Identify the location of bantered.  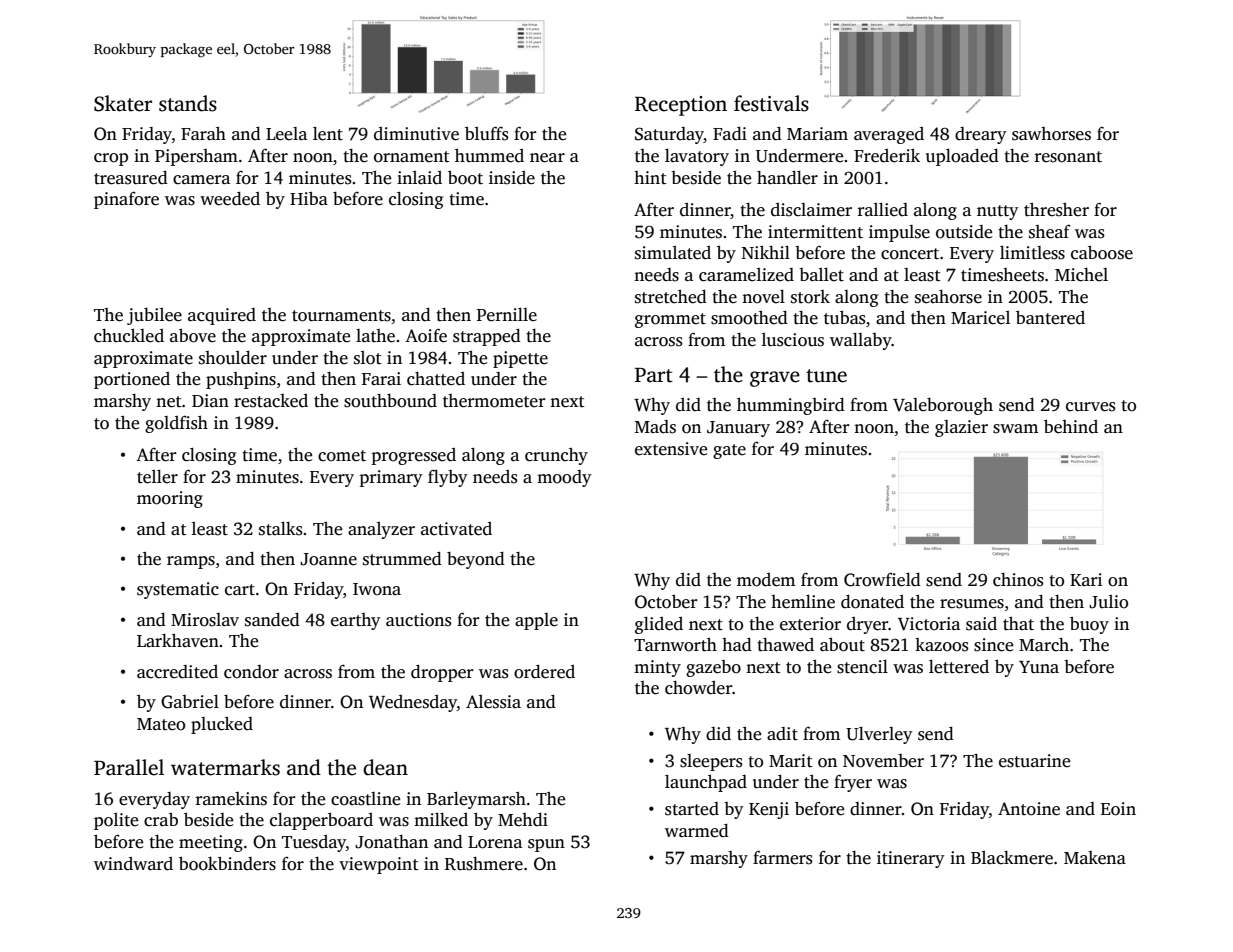
(1050, 318).
